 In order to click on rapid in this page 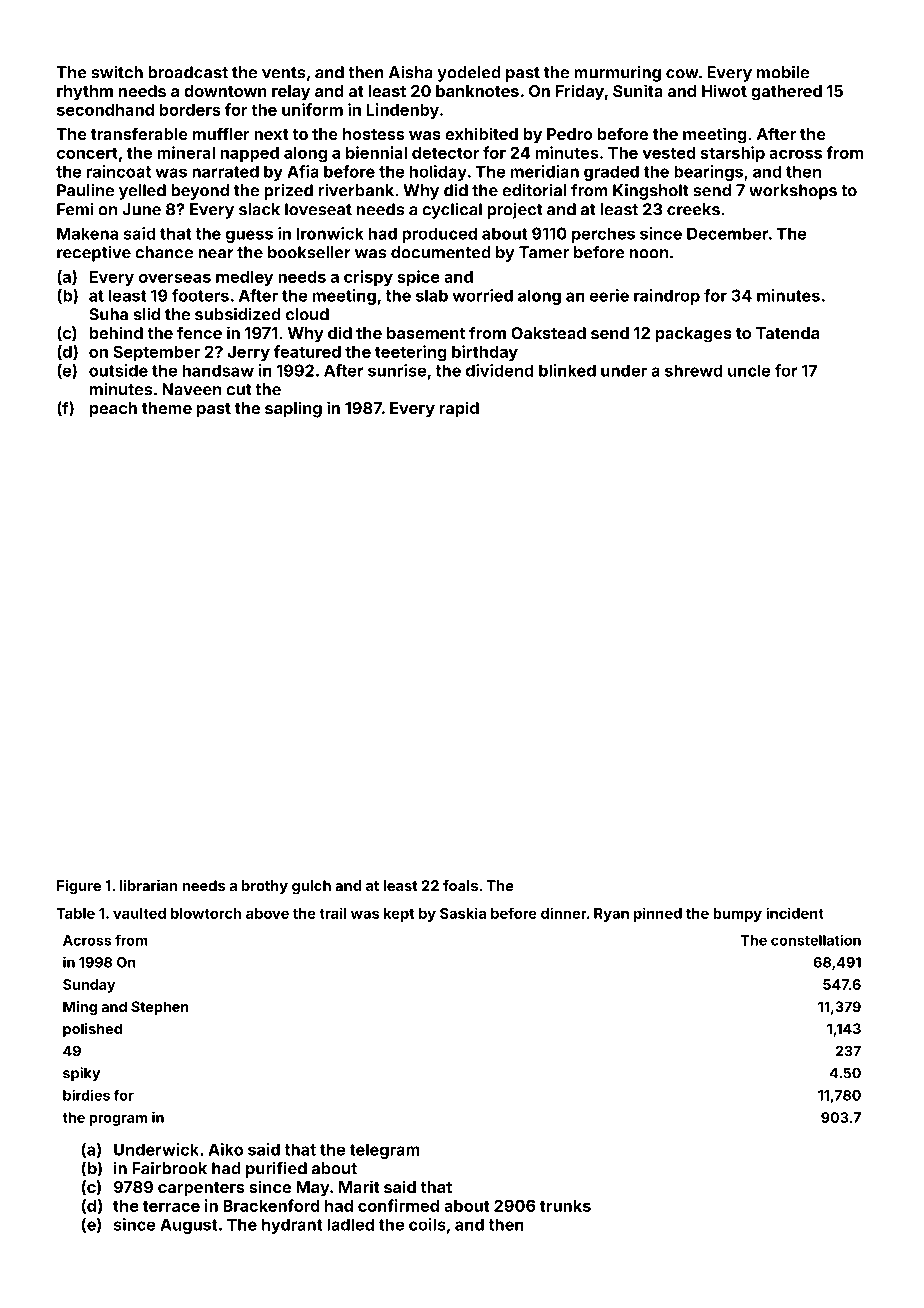, I will do `click(459, 409)`.
